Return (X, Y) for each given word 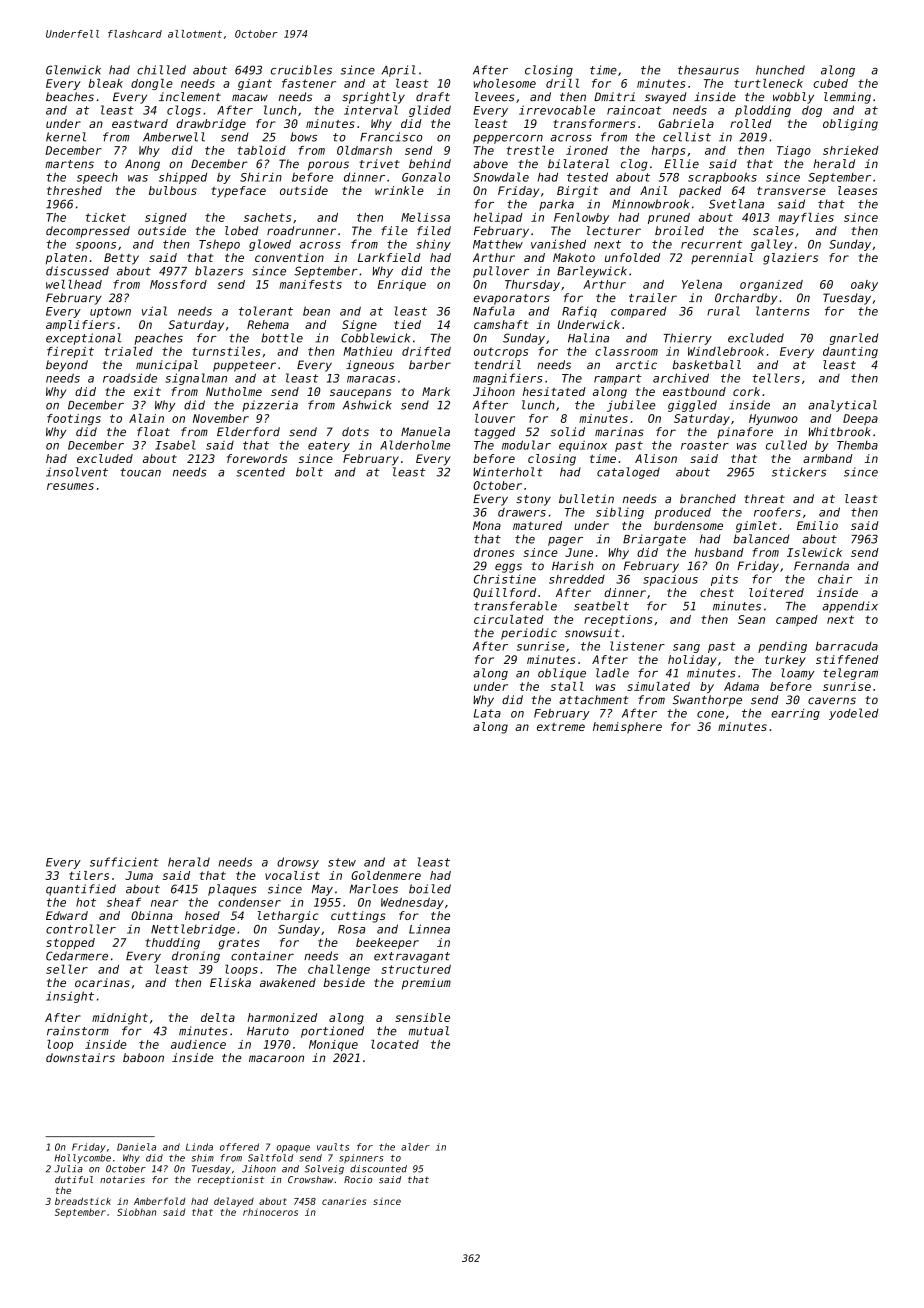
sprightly (373, 98)
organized (771, 285)
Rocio (358, 1179)
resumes (70, 486)
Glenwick (73, 70)
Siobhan (136, 1212)
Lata (487, 713)
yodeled (854, 714)
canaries (344, 1201)
